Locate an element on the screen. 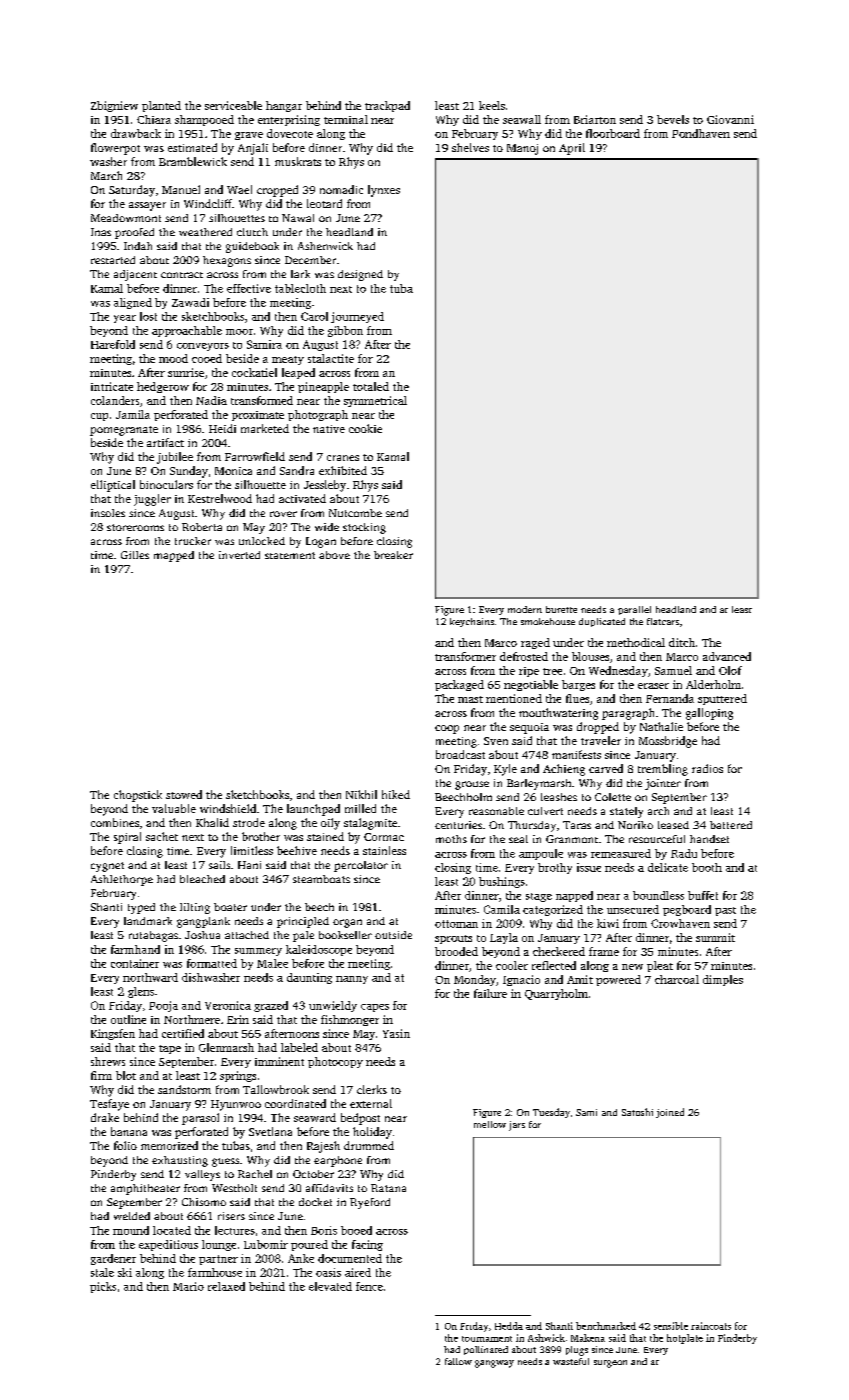 This screenshot has width=849, height=1400. parallel is located at coordinates (634, 610).
